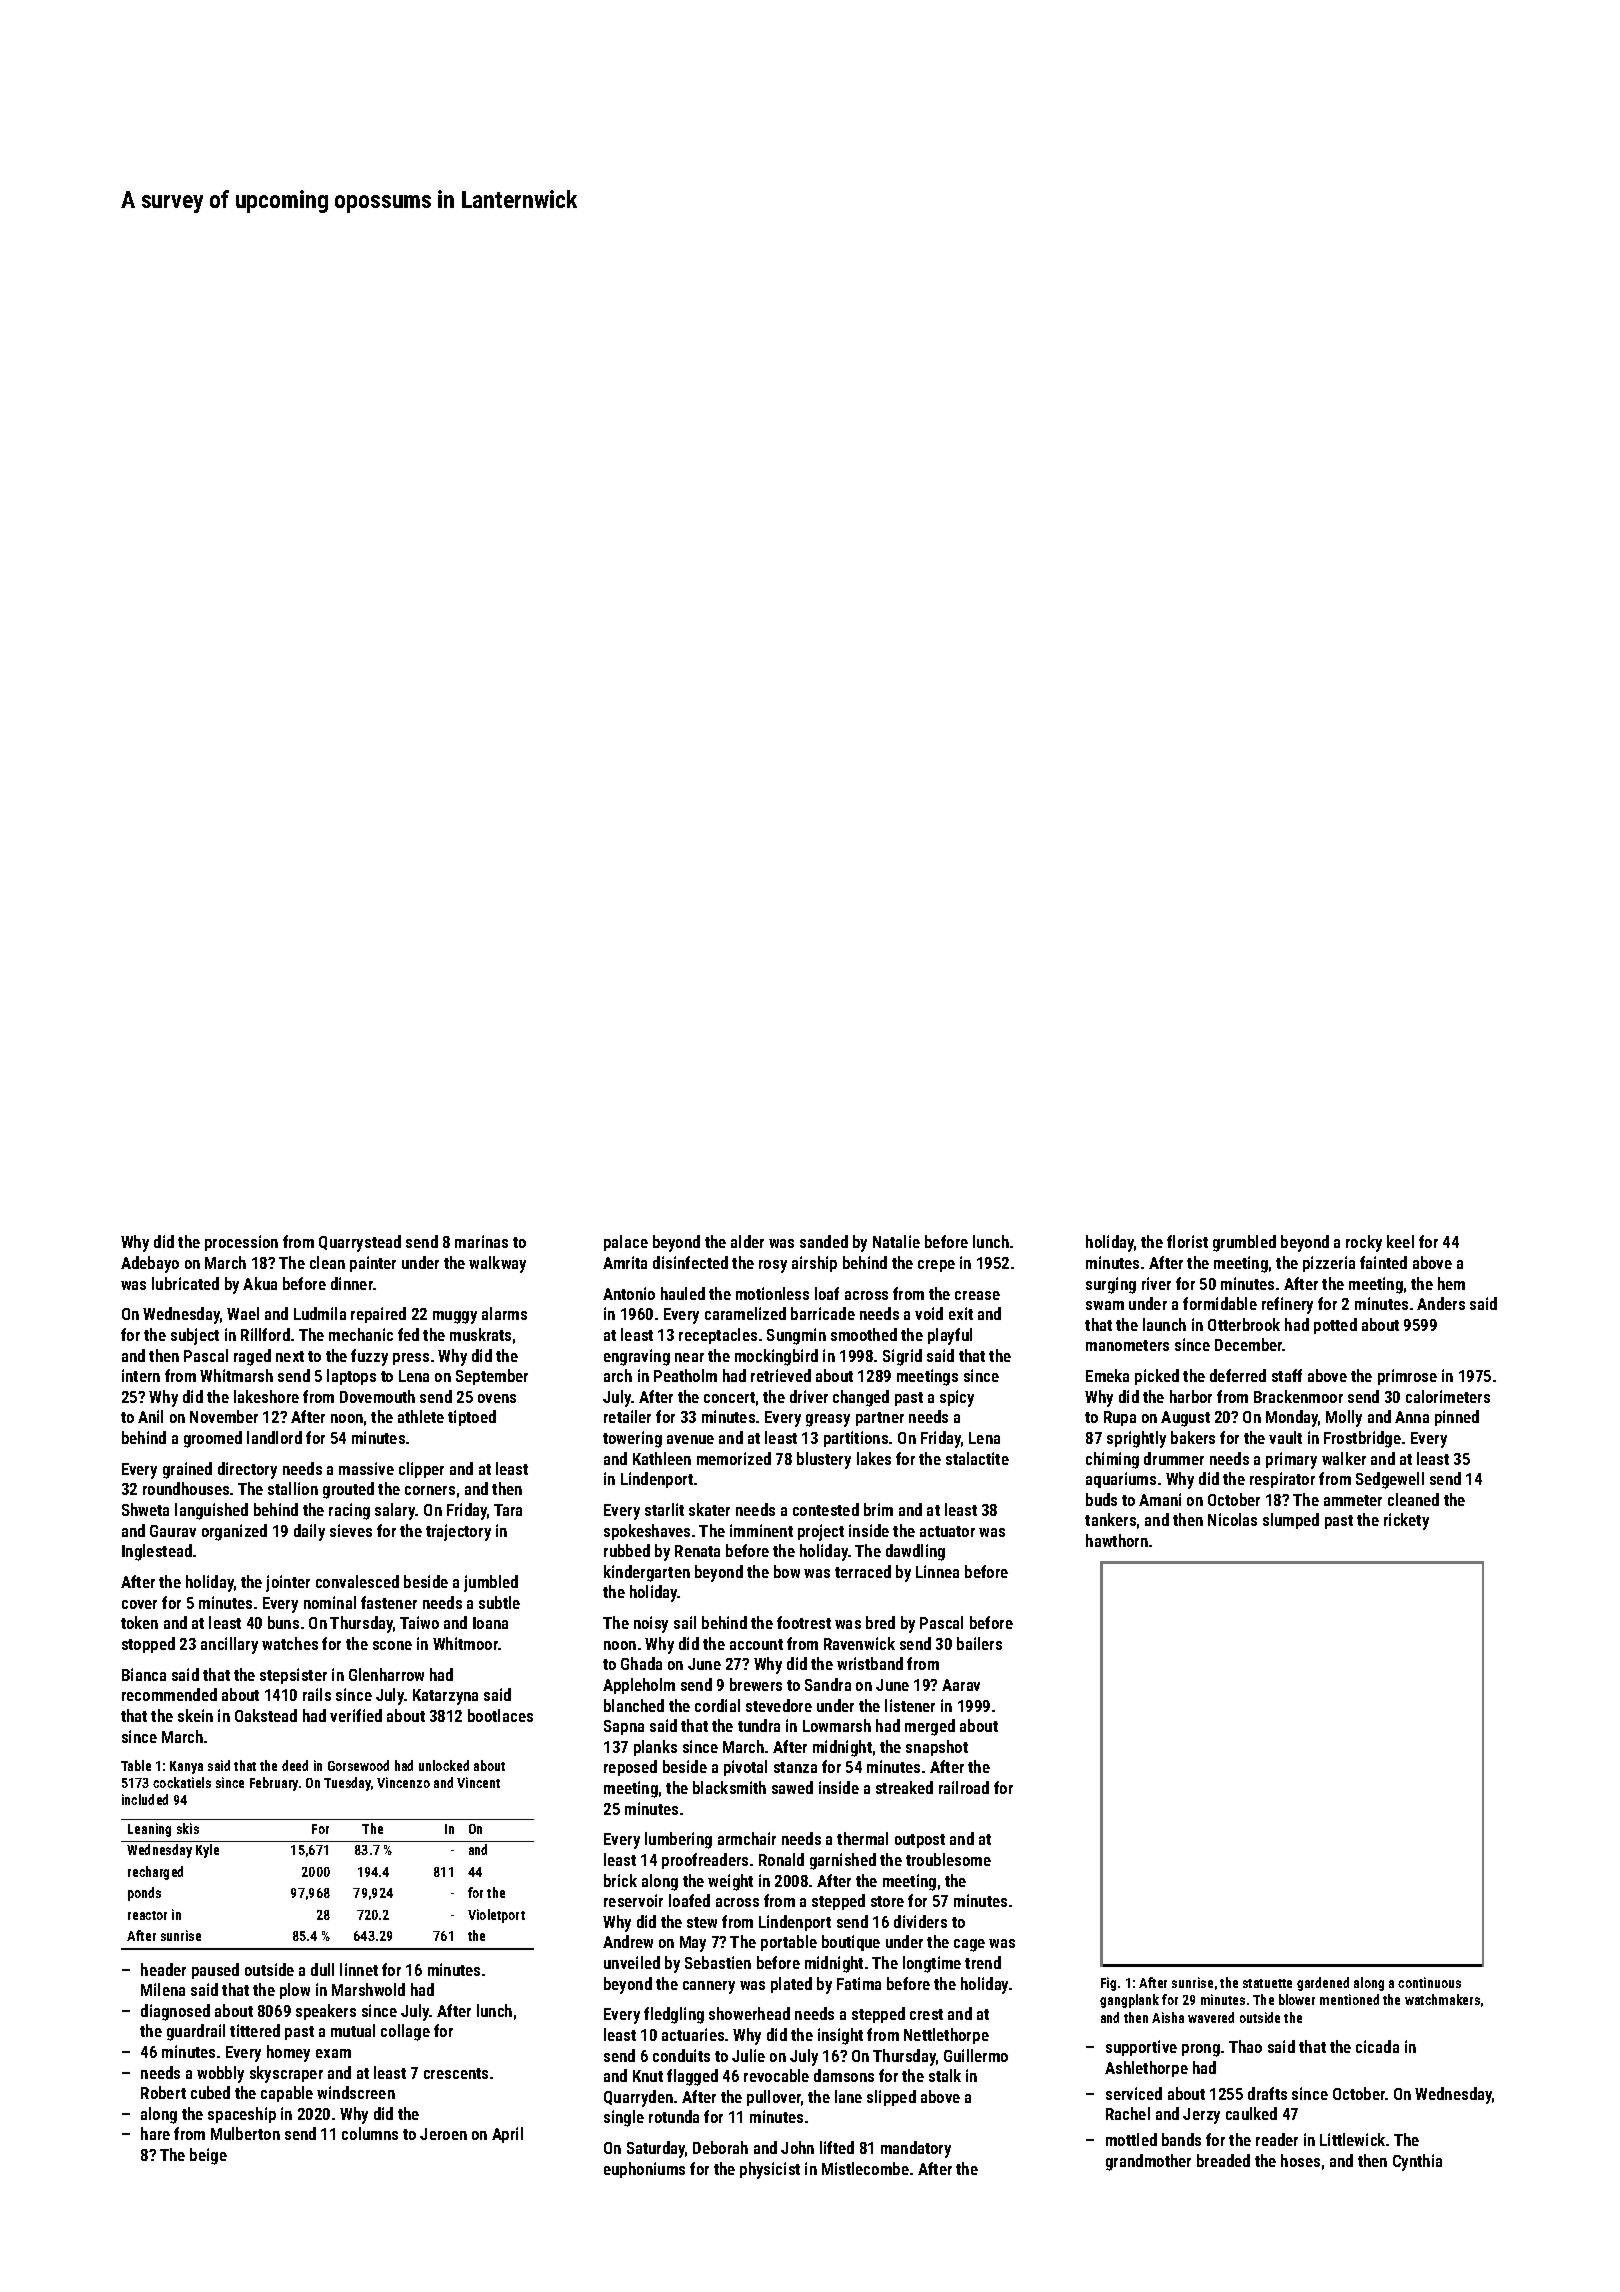 This screenshot has width=1620, height=2292. Describe the element at coordinates (683, 1293) in the screenshot. I see `hauled` at that location.
